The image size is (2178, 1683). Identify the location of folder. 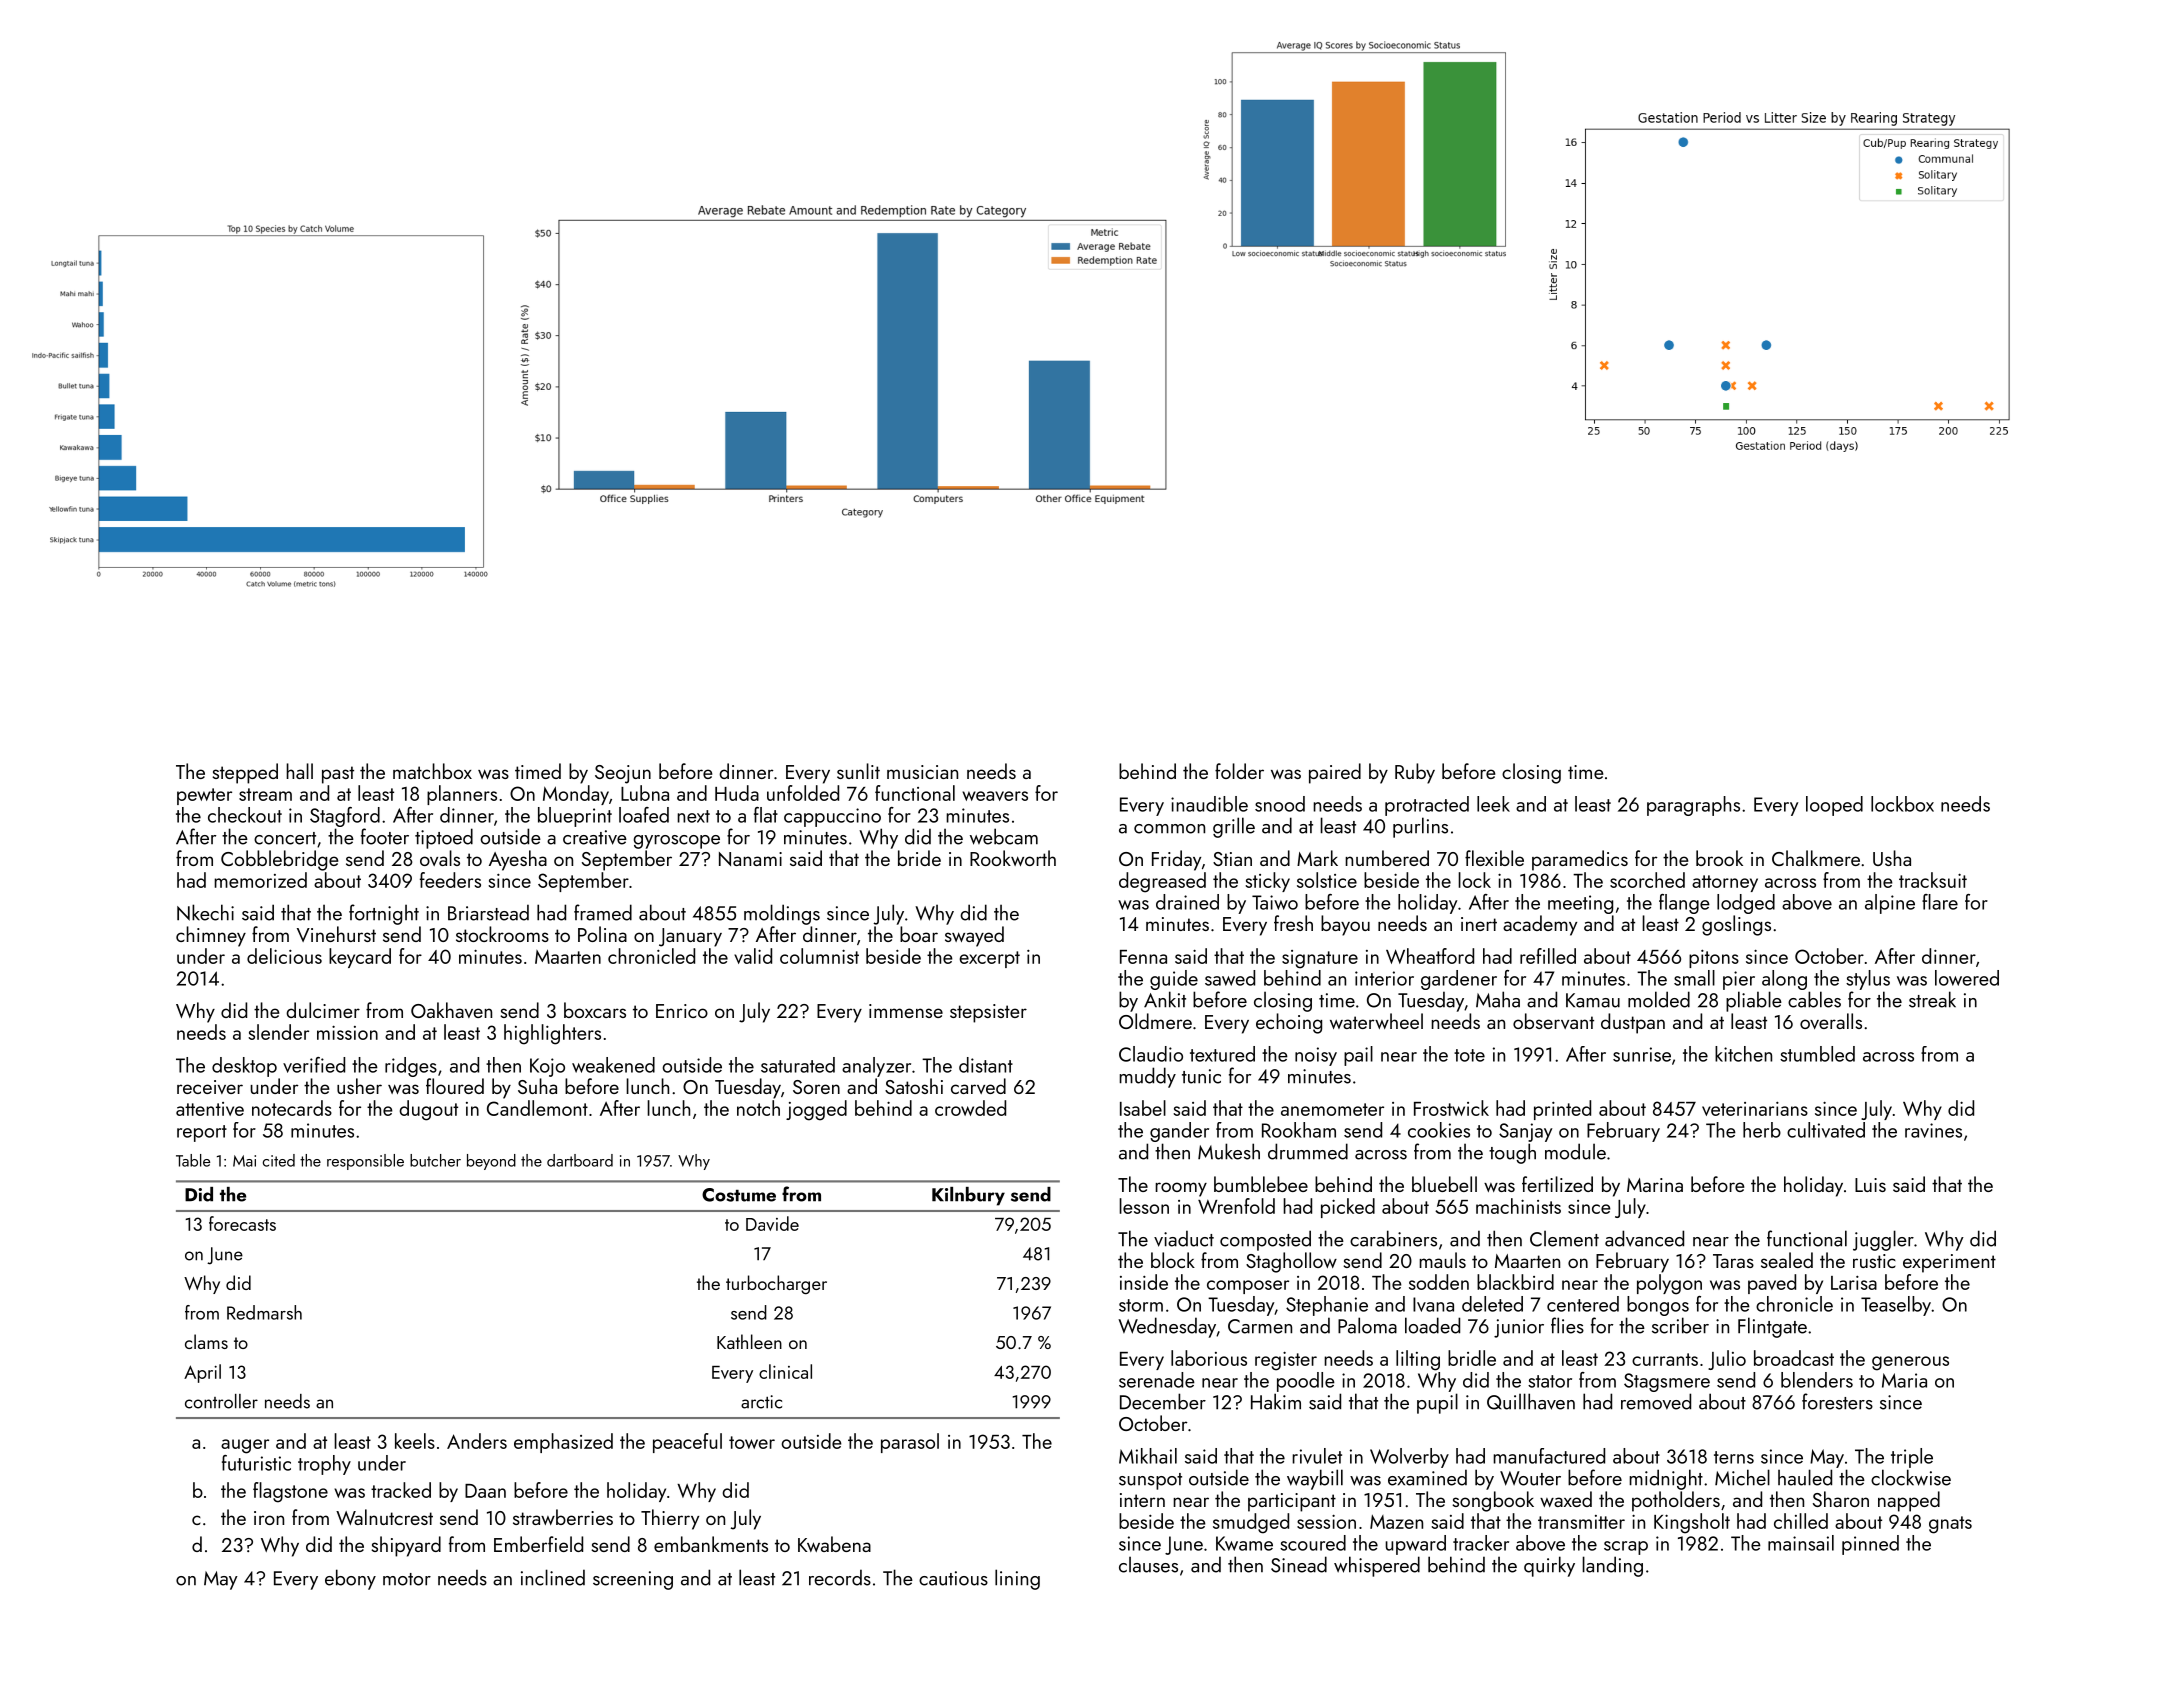
(1239, 771).
